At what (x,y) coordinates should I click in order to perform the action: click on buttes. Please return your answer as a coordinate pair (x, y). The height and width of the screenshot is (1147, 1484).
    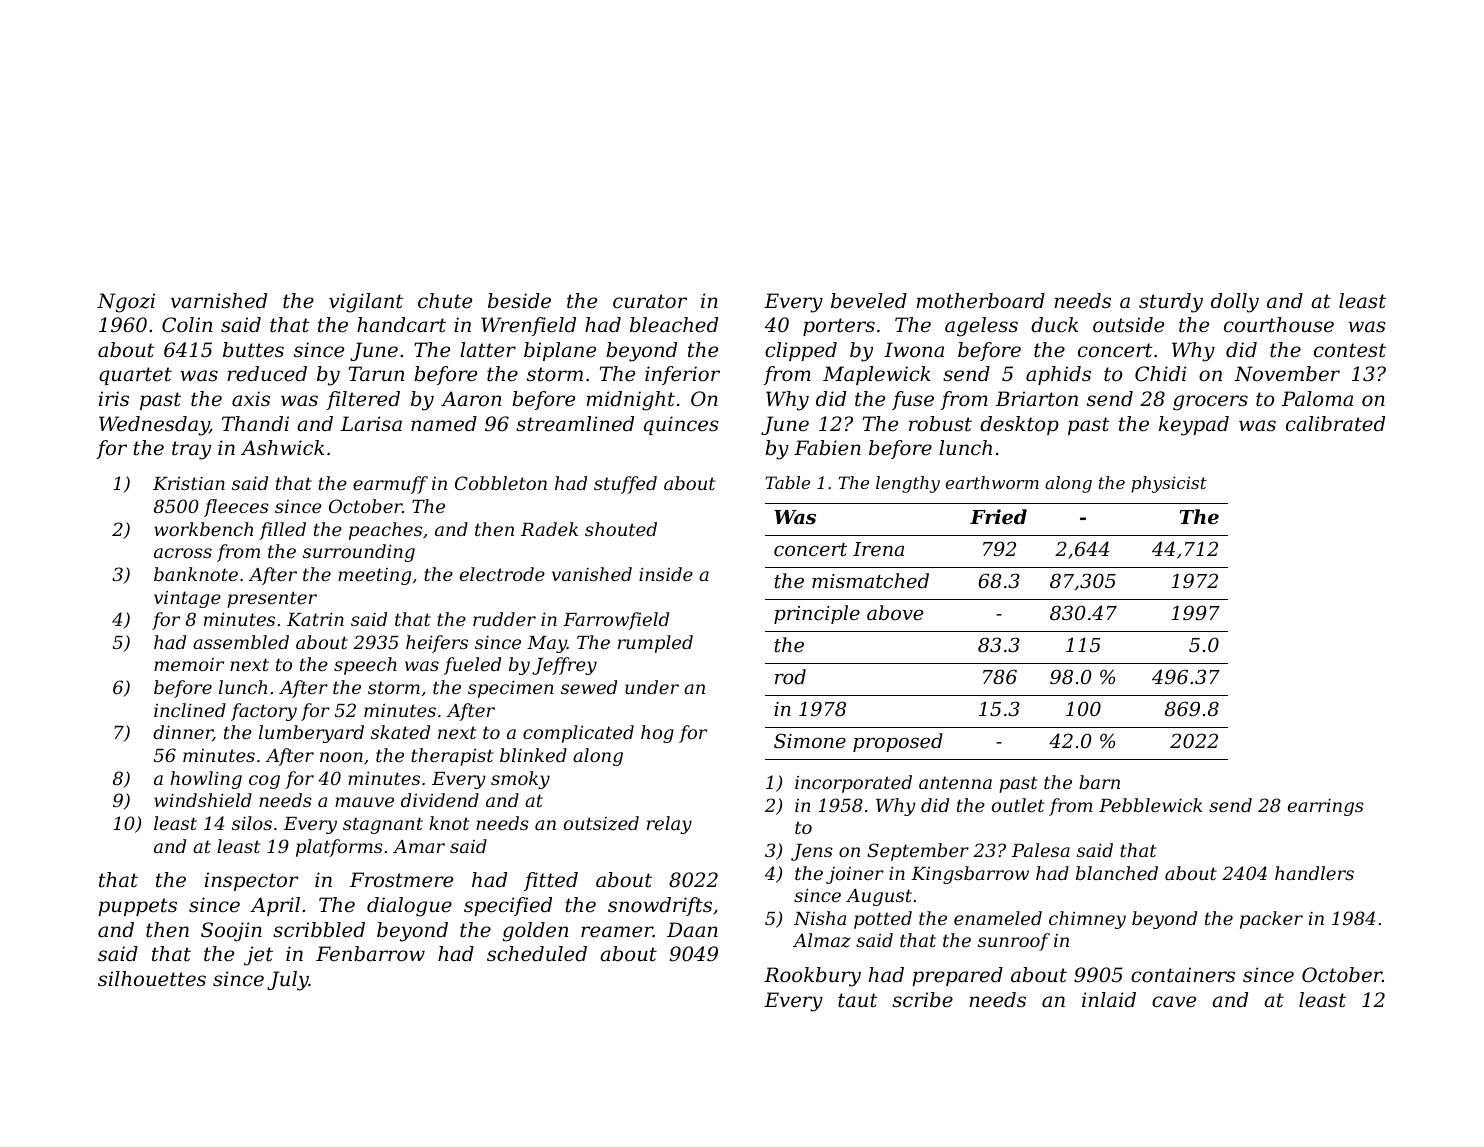
    Looking at the image, I should click on (253, 350).
